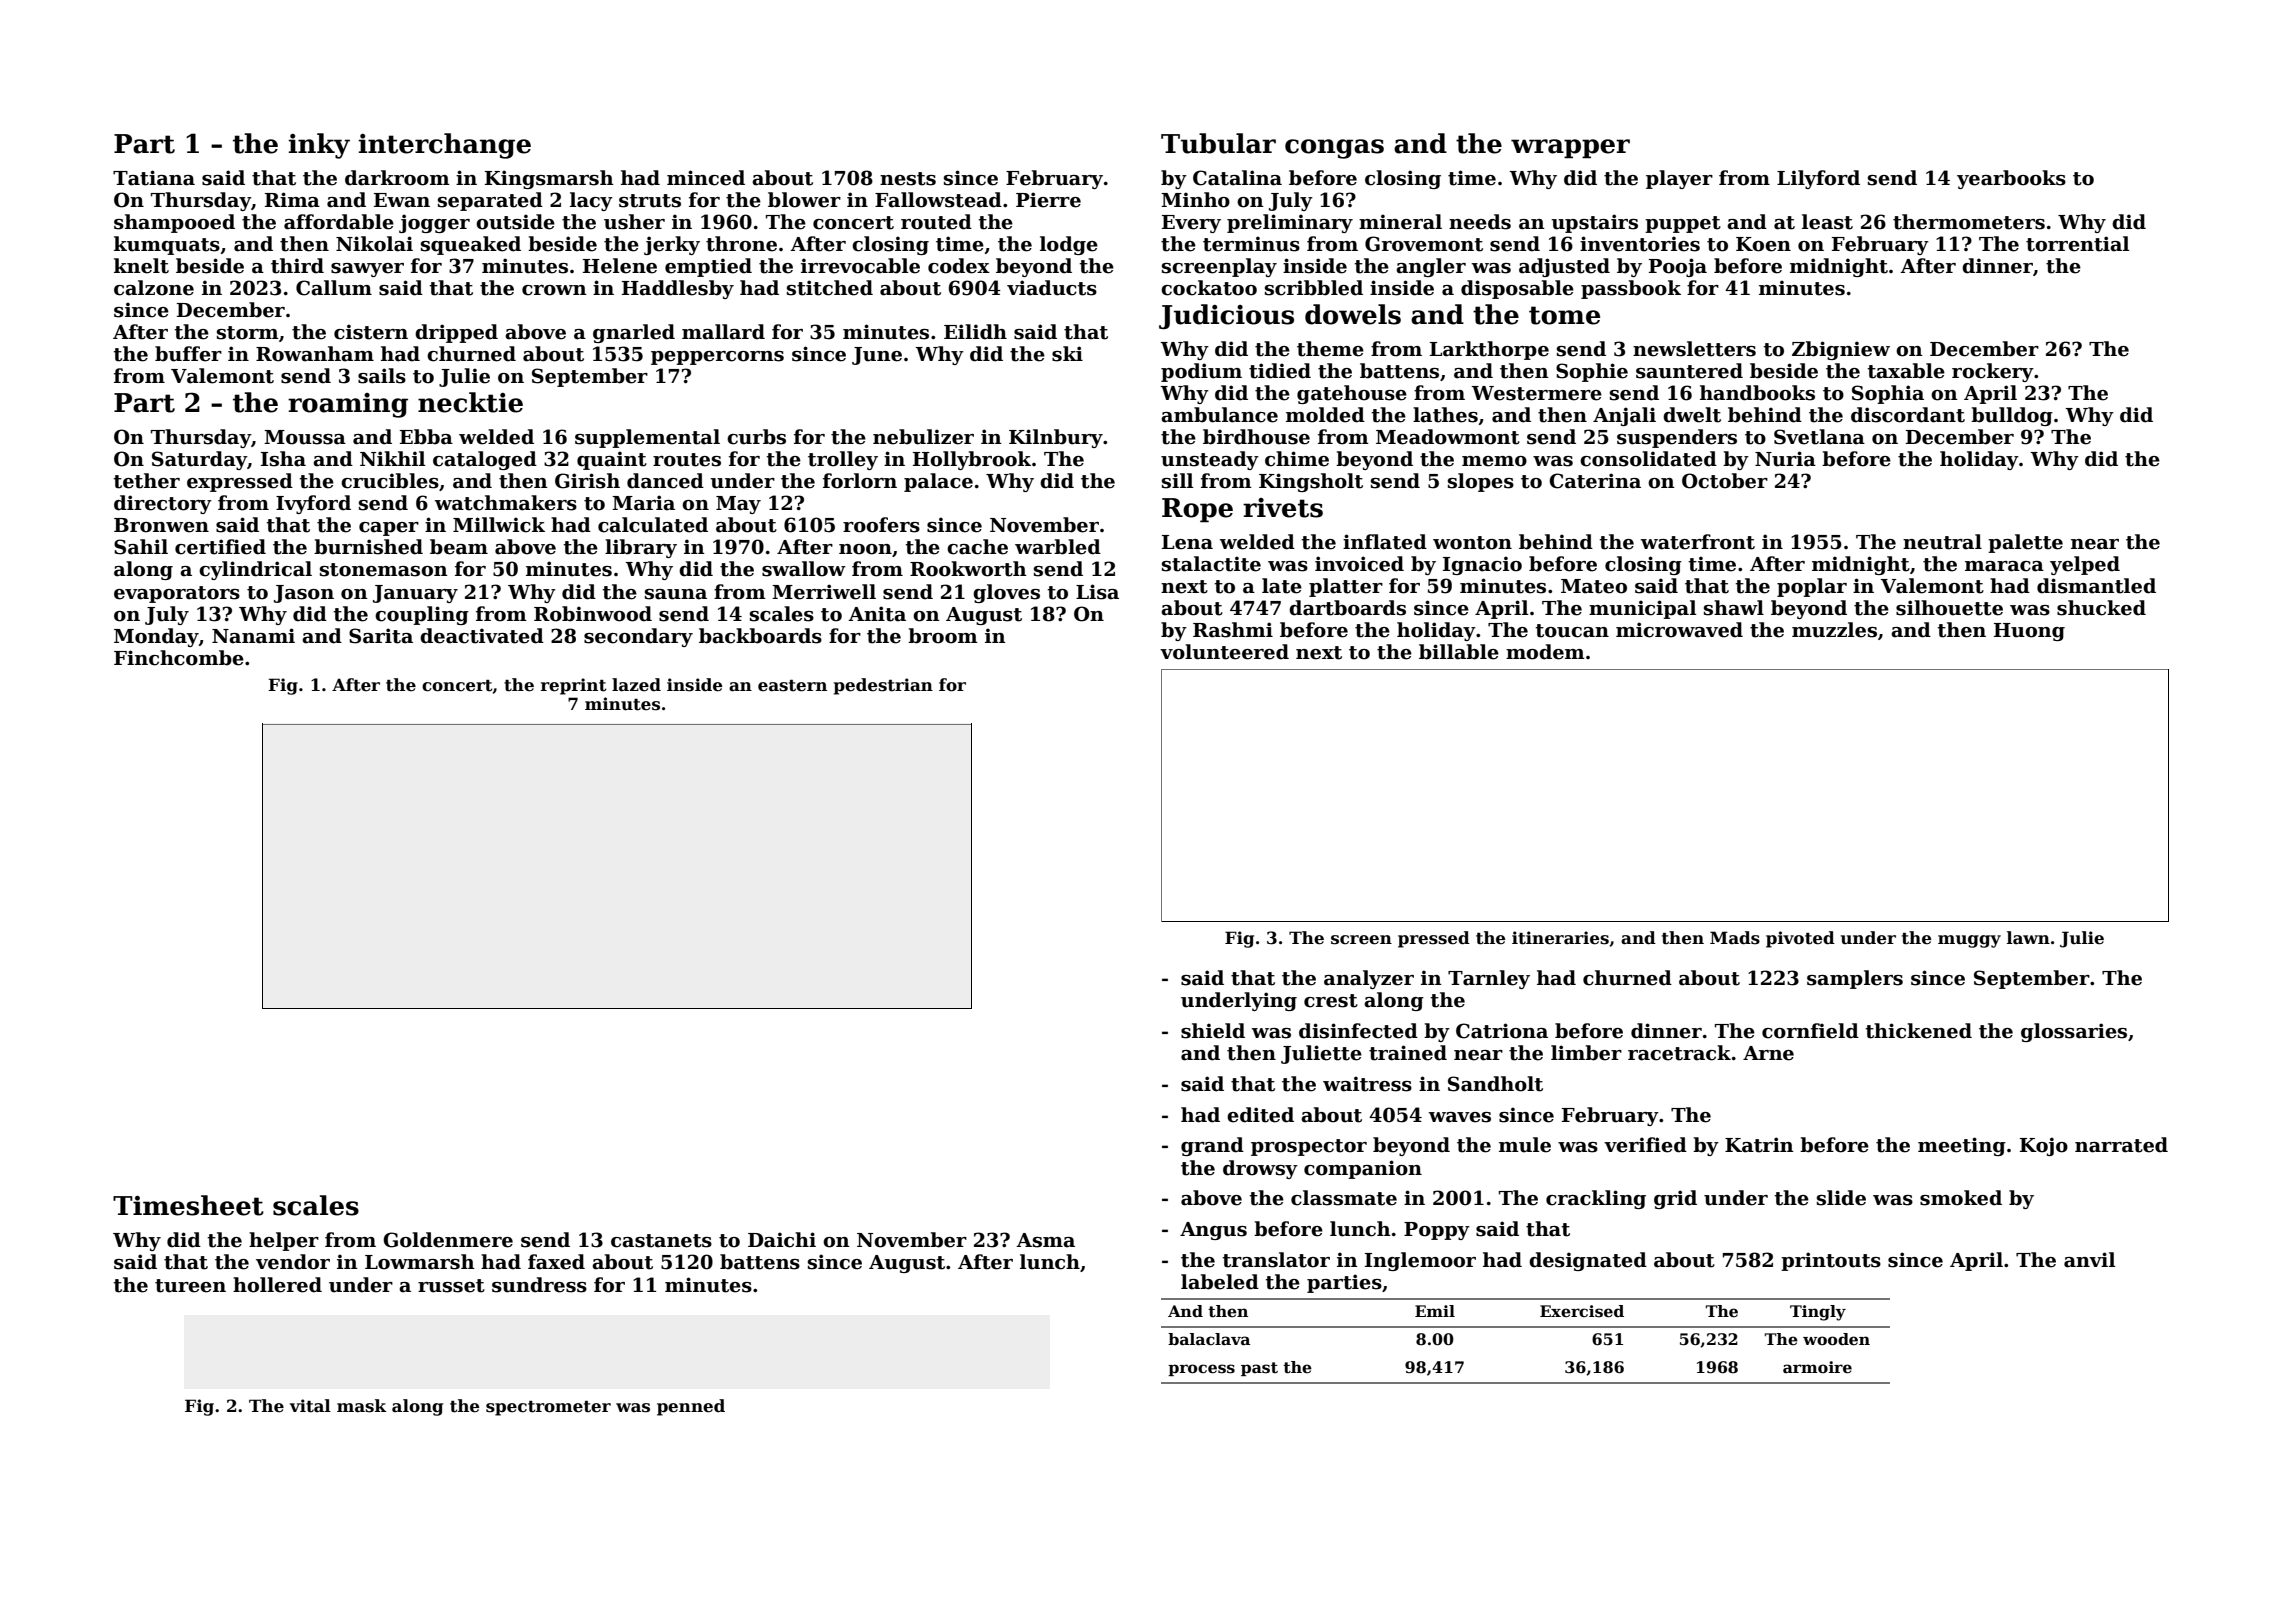 This document has height=1614, width=2282. What do you see at coordinates (1459, 652) in the document?
I see `billable` at bounding box center [1459, 652].
